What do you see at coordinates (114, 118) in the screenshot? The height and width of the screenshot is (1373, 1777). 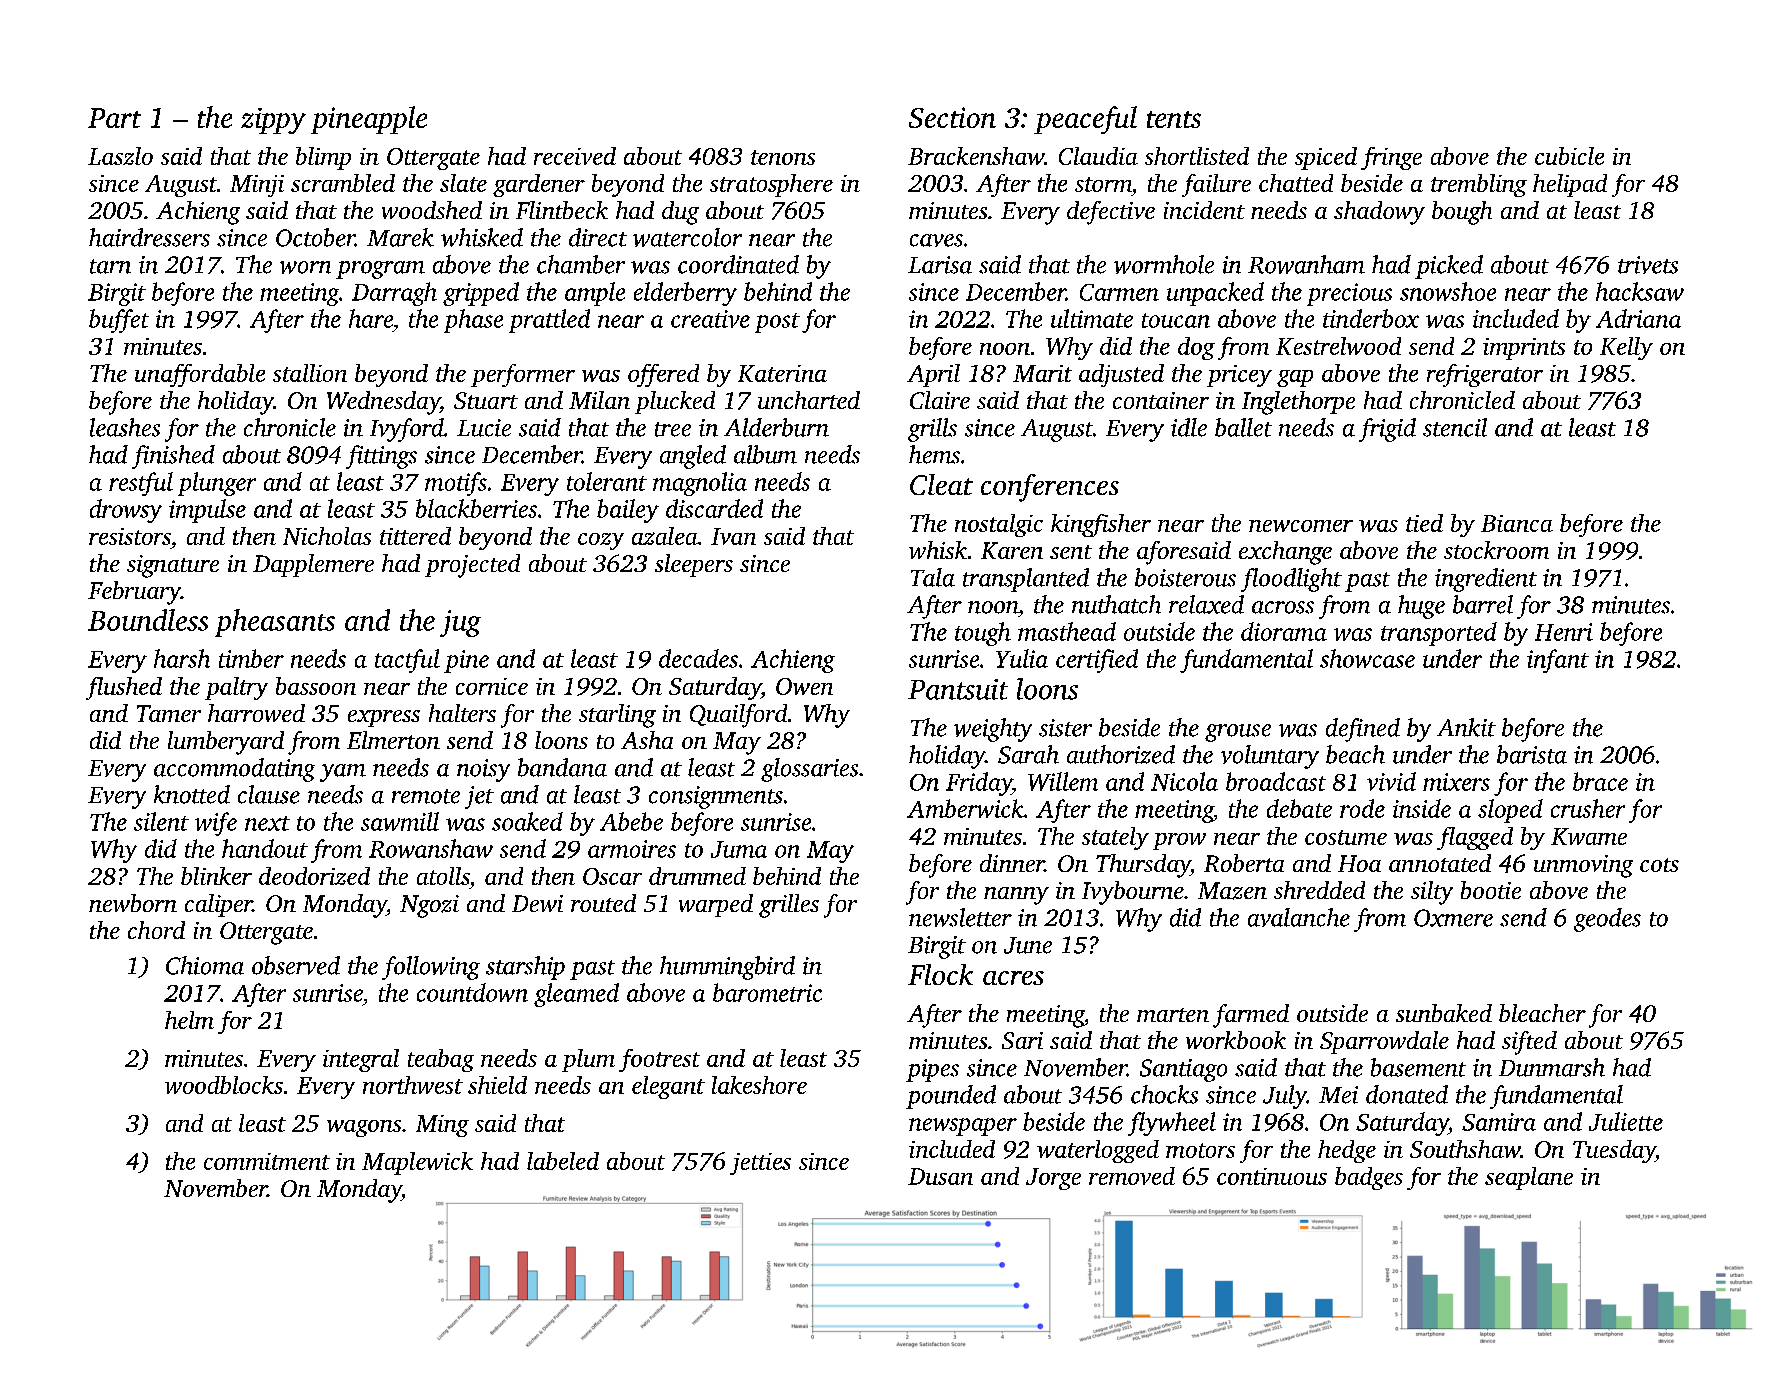 I see `Part` at bounding box center [114, 118].
